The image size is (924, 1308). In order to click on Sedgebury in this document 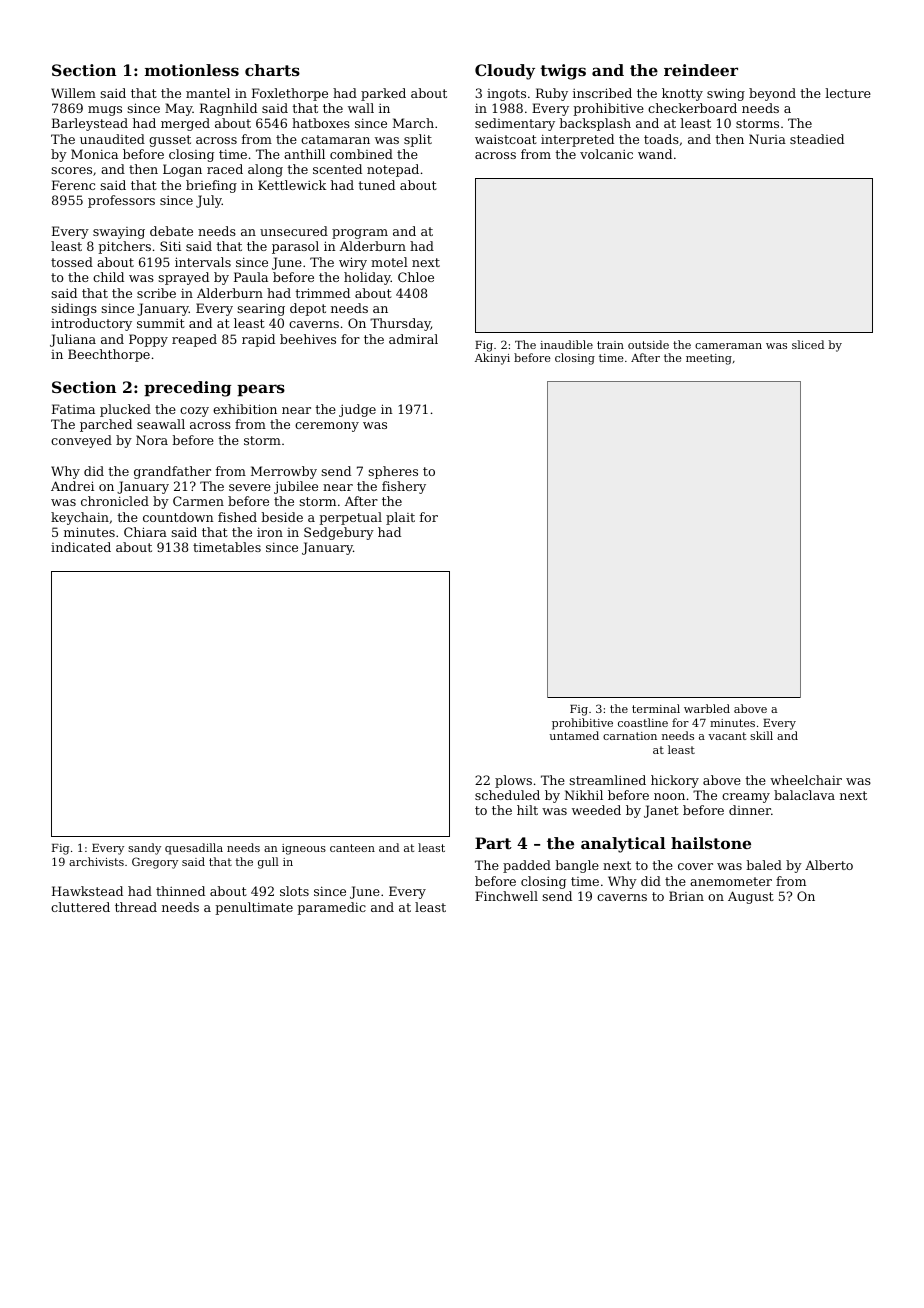, I will do `click(339, 533)`.
